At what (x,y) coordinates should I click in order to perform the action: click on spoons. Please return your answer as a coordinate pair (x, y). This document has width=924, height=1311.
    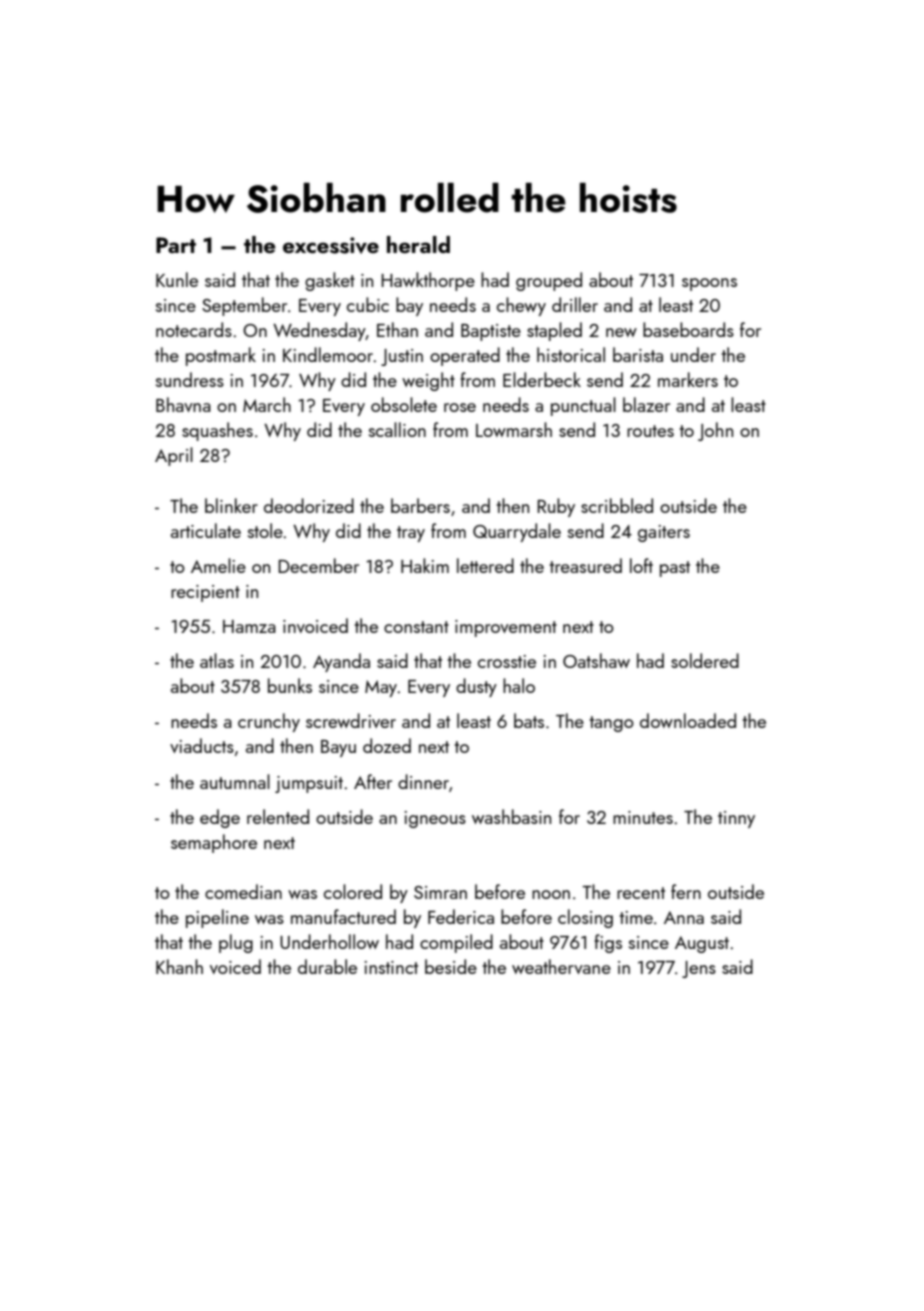
    Looking at the image, I should click on (709, 284).
